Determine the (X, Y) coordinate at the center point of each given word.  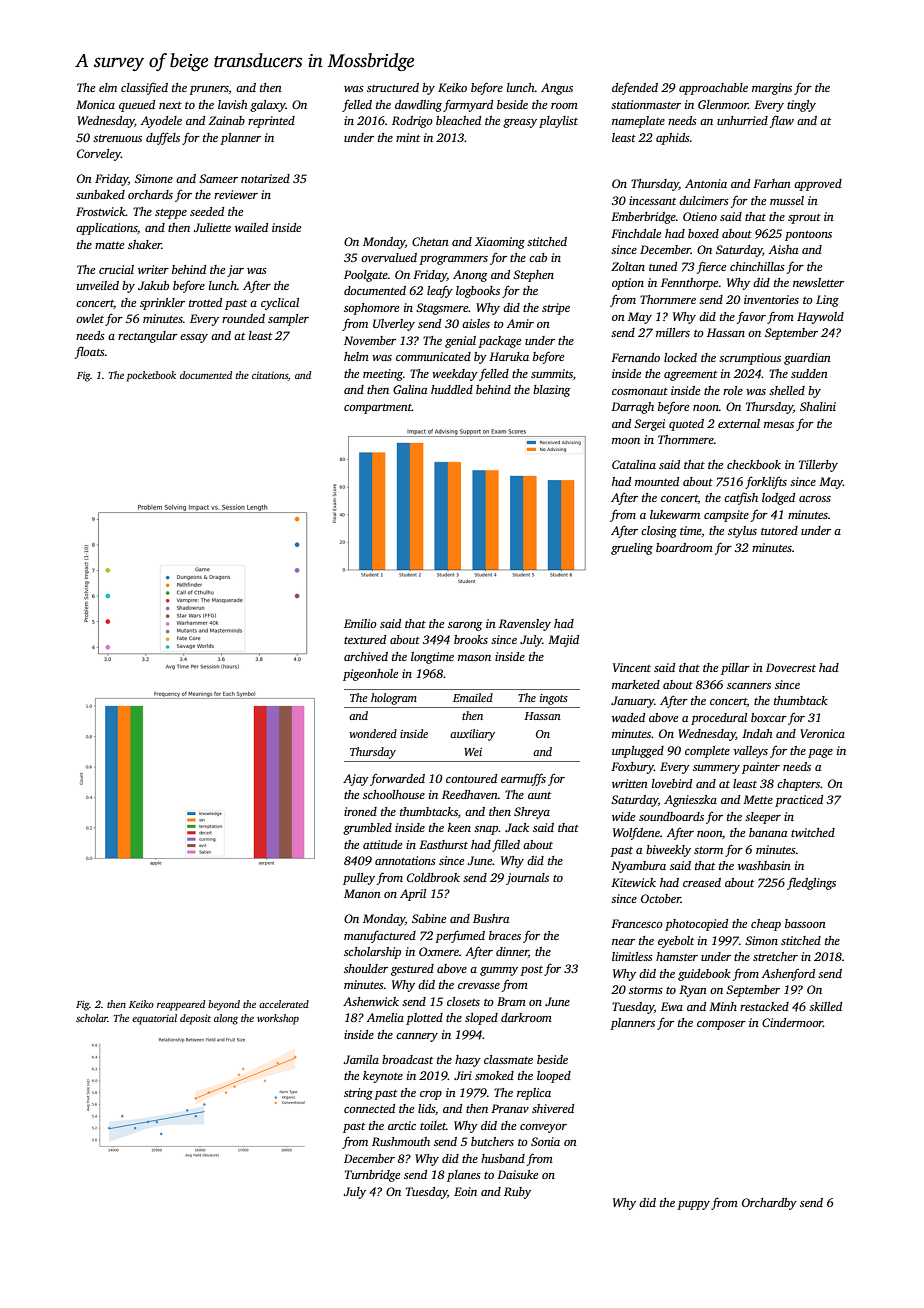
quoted (686, 425)
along (226, 1019)
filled (506, 845)
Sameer (218, 178)
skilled (825, 1006)
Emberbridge (643, 218)
